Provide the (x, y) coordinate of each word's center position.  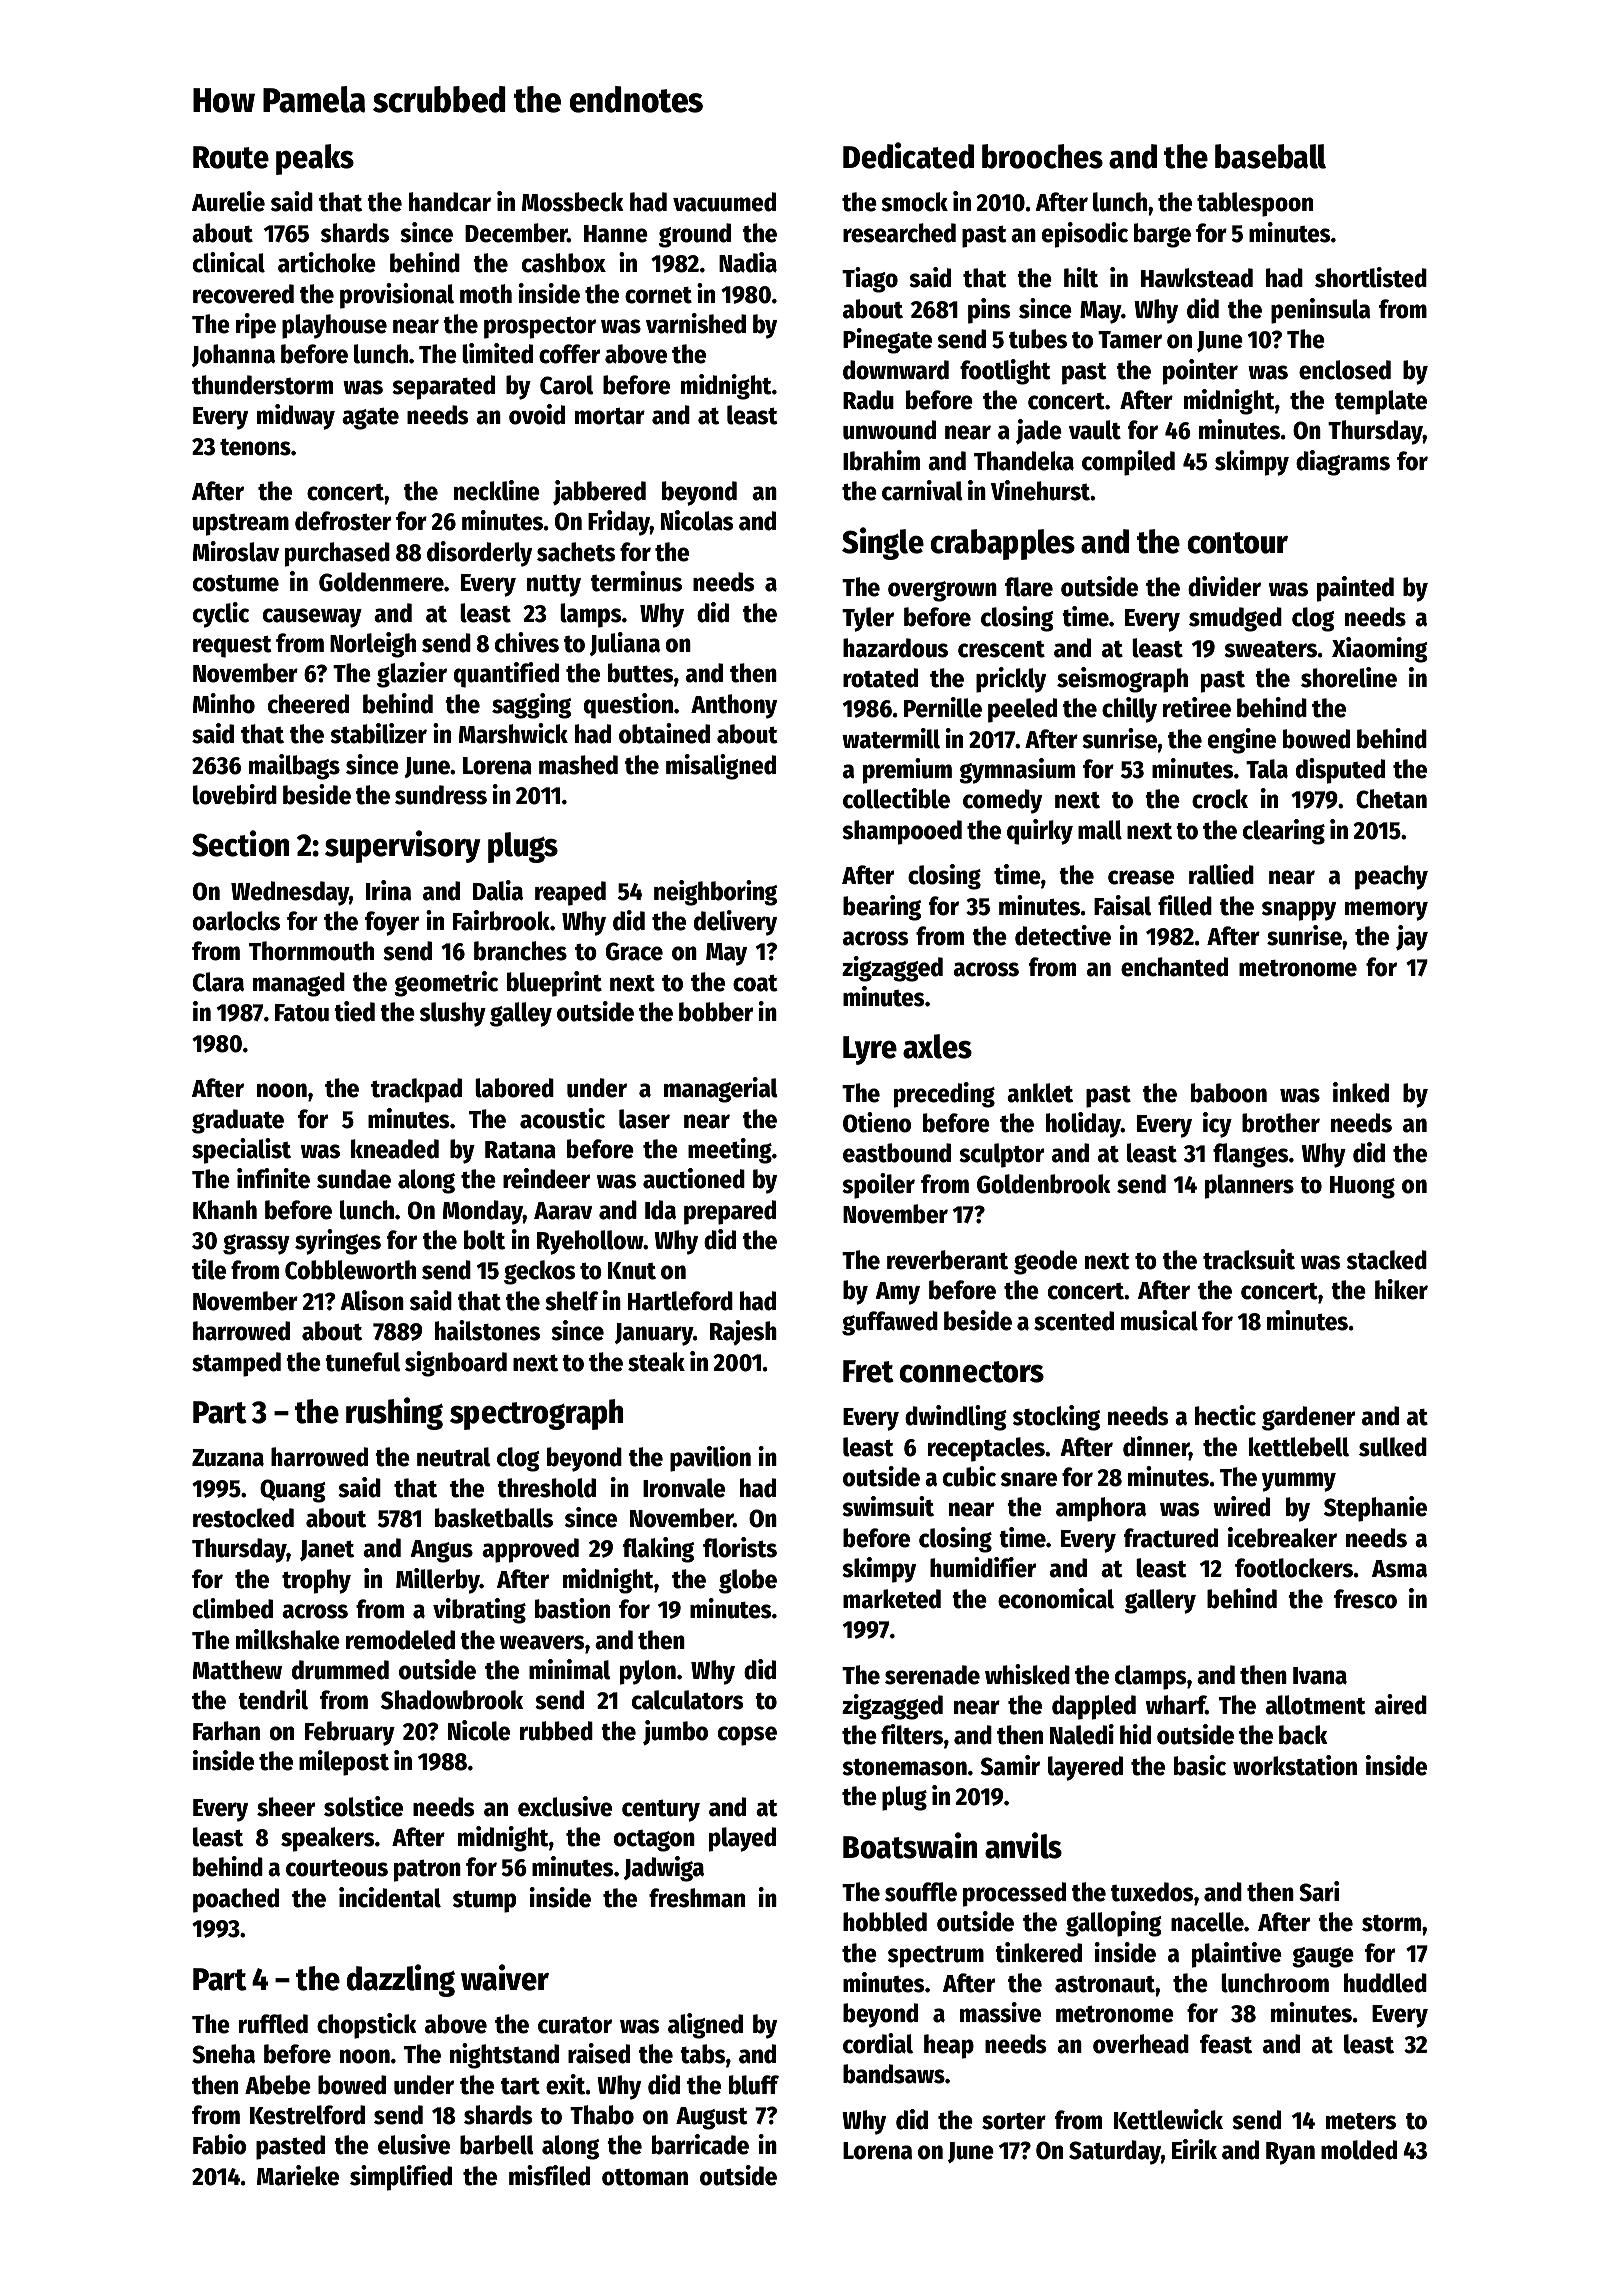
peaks (315, 159)
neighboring (715, 893)
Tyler (868, 619)
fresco (1365, 1599)
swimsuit (888, 1506)
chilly (1129, 710)
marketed (892, 1599)
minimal (569, 1669)
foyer (392, 923)
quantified (506, 675)
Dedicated (908, 155)
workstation (1295, 1765)
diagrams (1343, 463)
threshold (546, 1488)
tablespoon (1255, 204)
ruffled (273, 2024)
